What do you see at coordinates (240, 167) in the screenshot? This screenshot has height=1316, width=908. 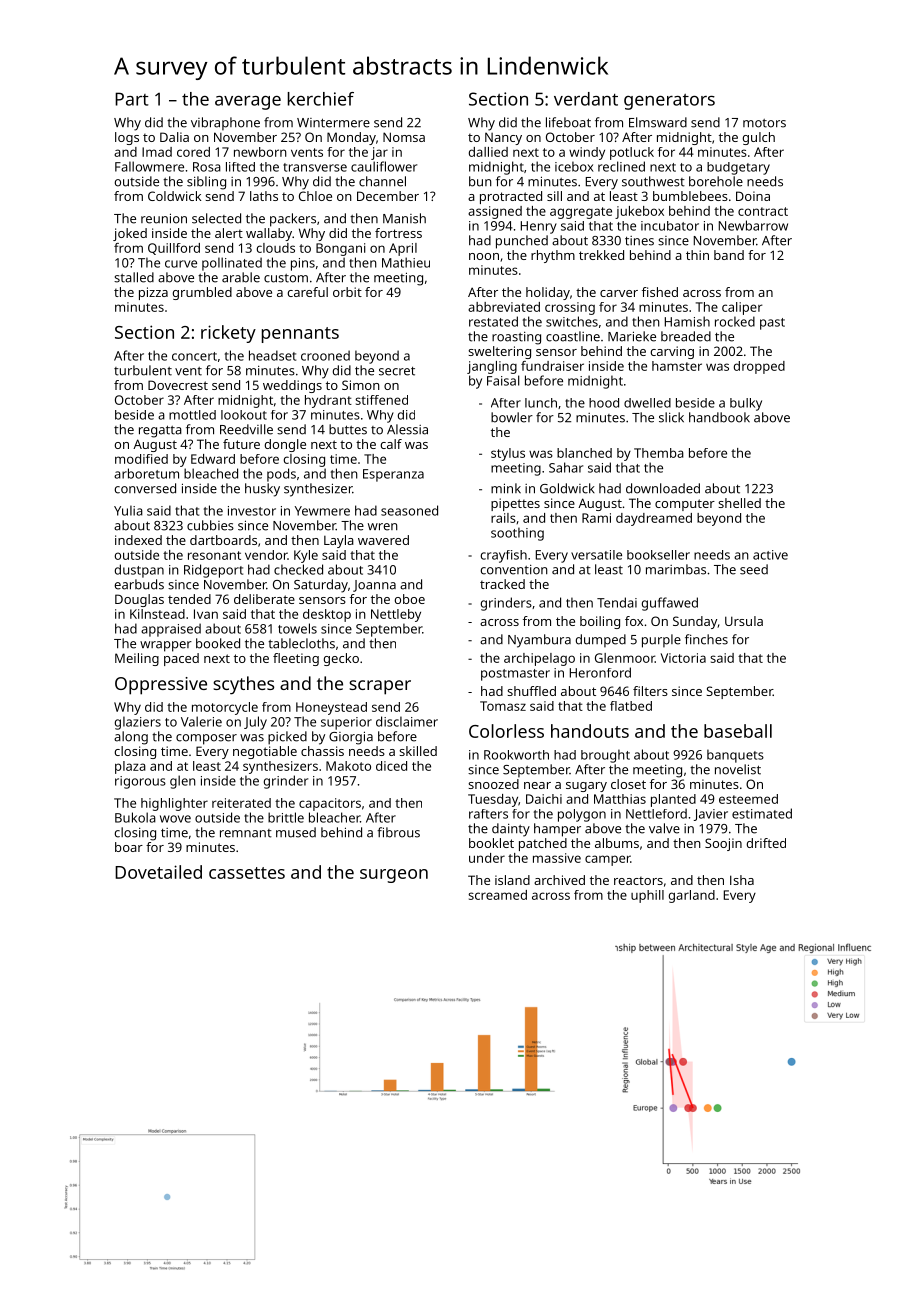 I see `lifted` at bounding box center [240, 167].
